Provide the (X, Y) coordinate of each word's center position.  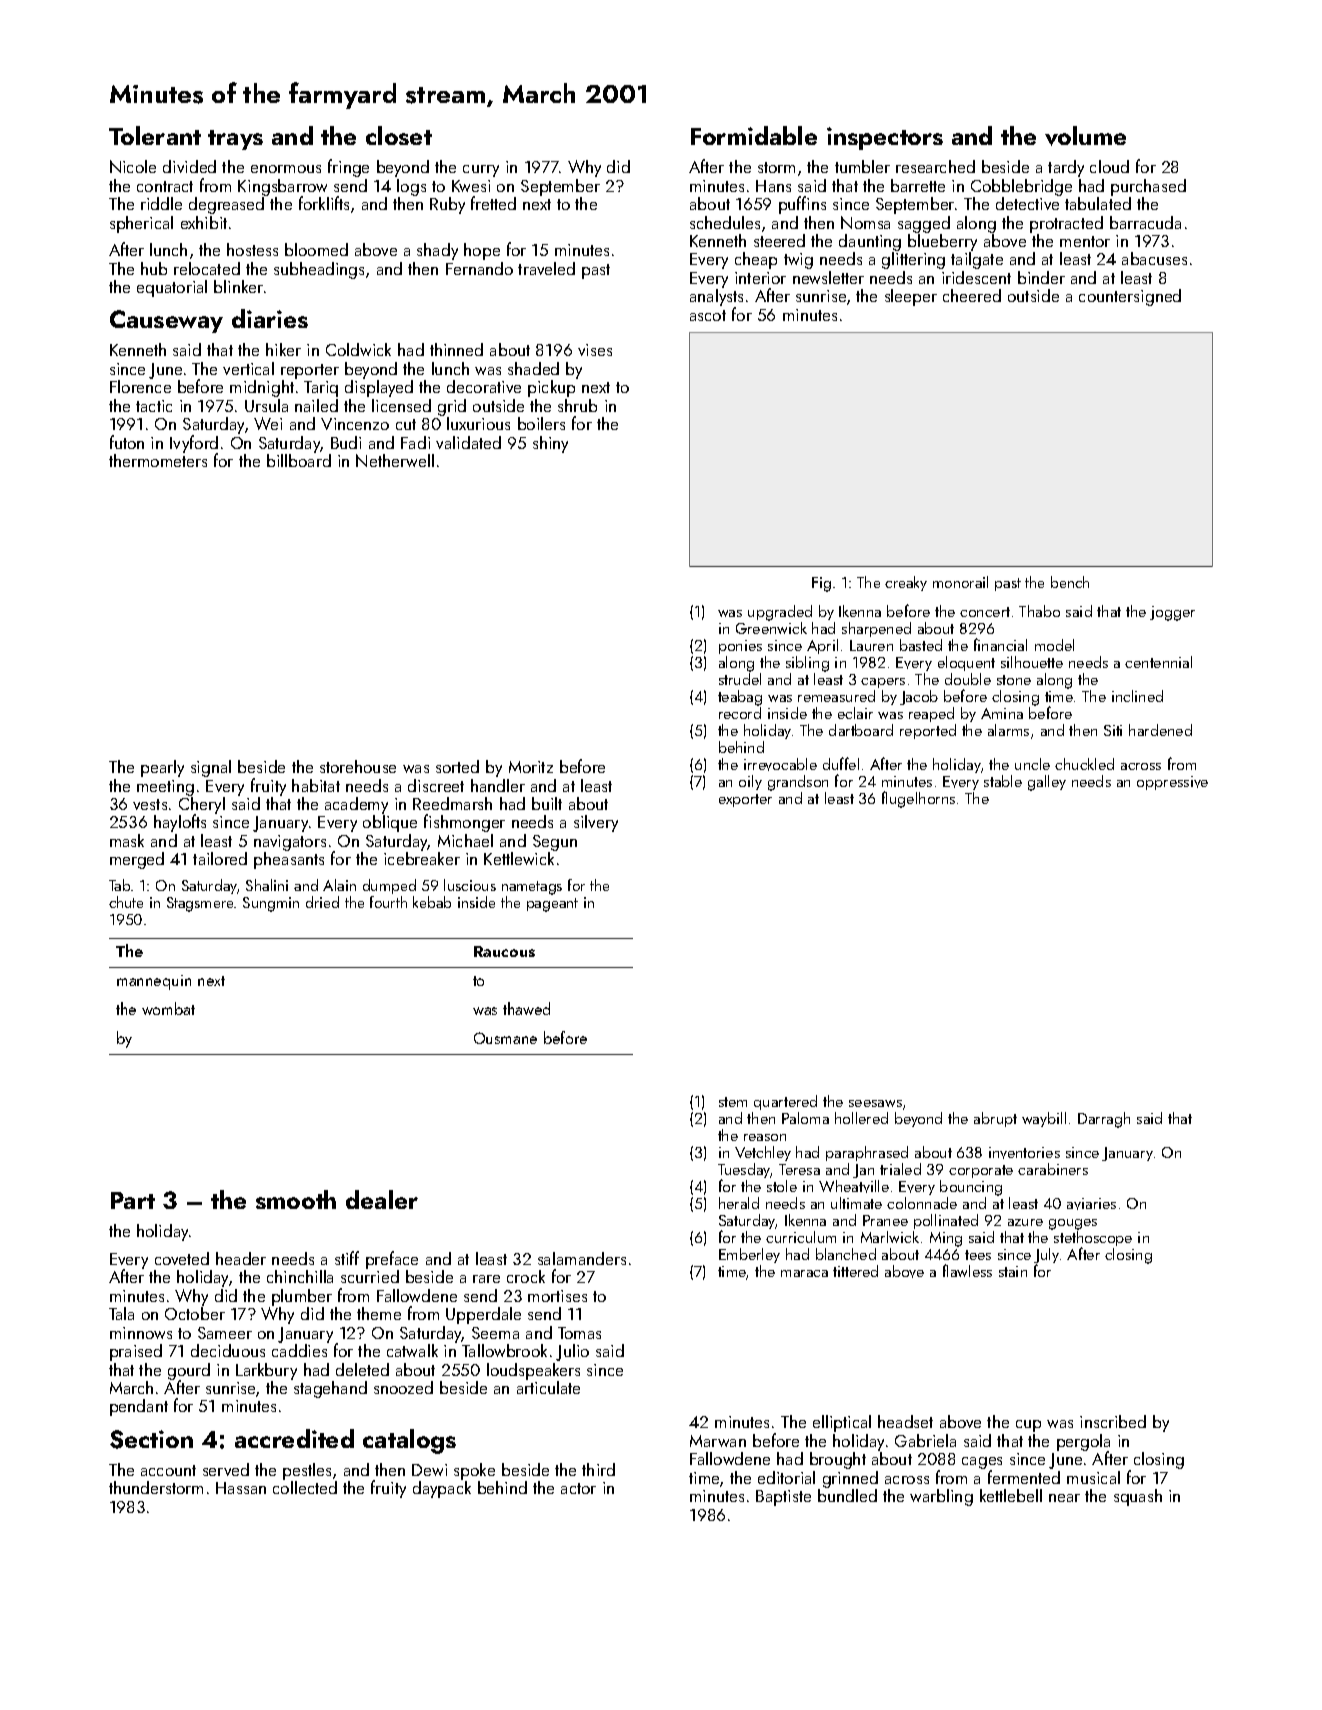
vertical (248, 368)
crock (526, 1276)
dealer (382, 1199)
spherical (141, 224)
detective (1027, 203)
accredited (294, 1438)
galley (1047, 783)
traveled (546, 268)
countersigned (1130, 297)
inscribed (1113, 1421)
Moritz (531, 767)
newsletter (828, 277)
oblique (390, 823)
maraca (804, 1273)
